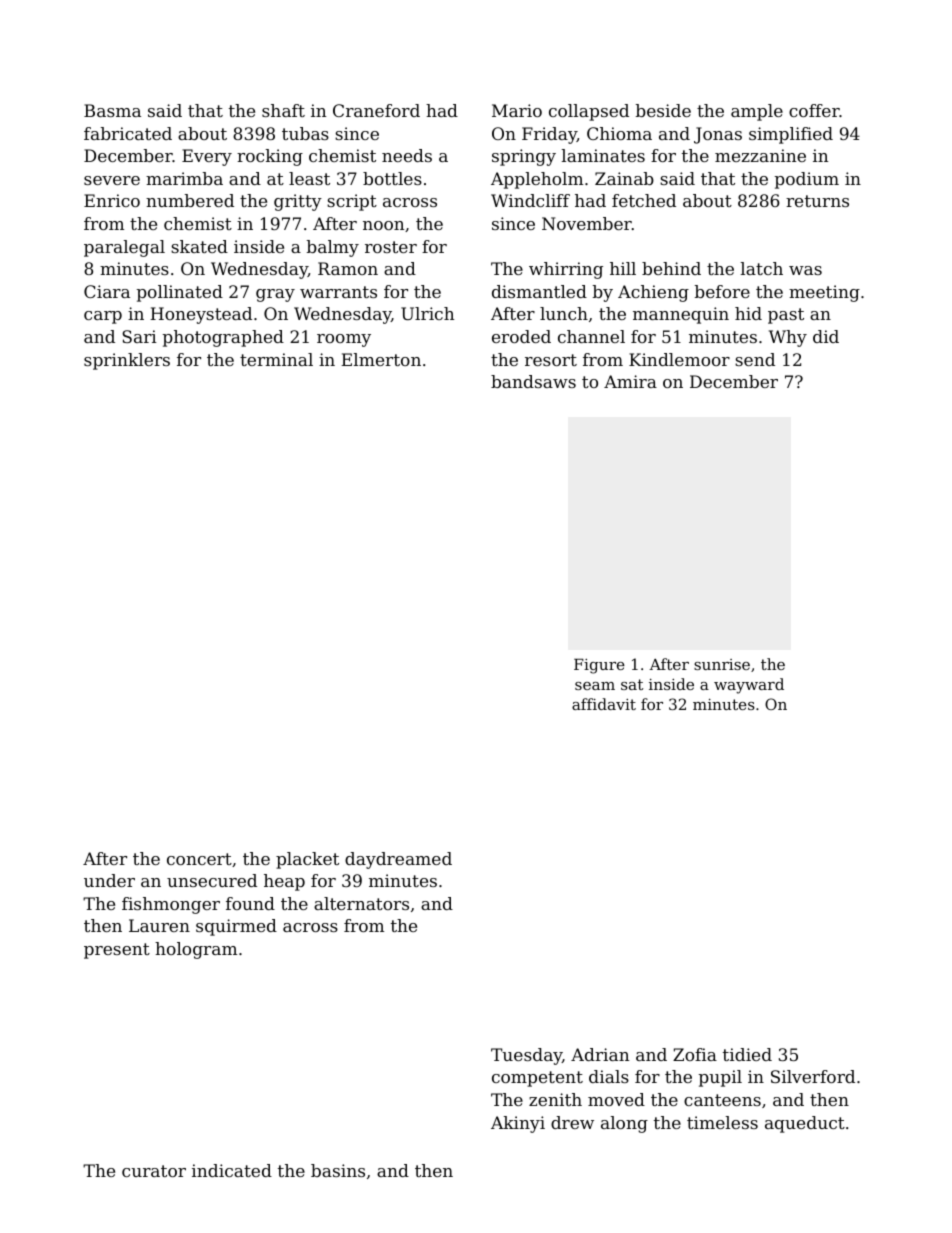  Describe the element at coordinates (518, 1124) in the screenshot. I see `Akinyi` at that location.
